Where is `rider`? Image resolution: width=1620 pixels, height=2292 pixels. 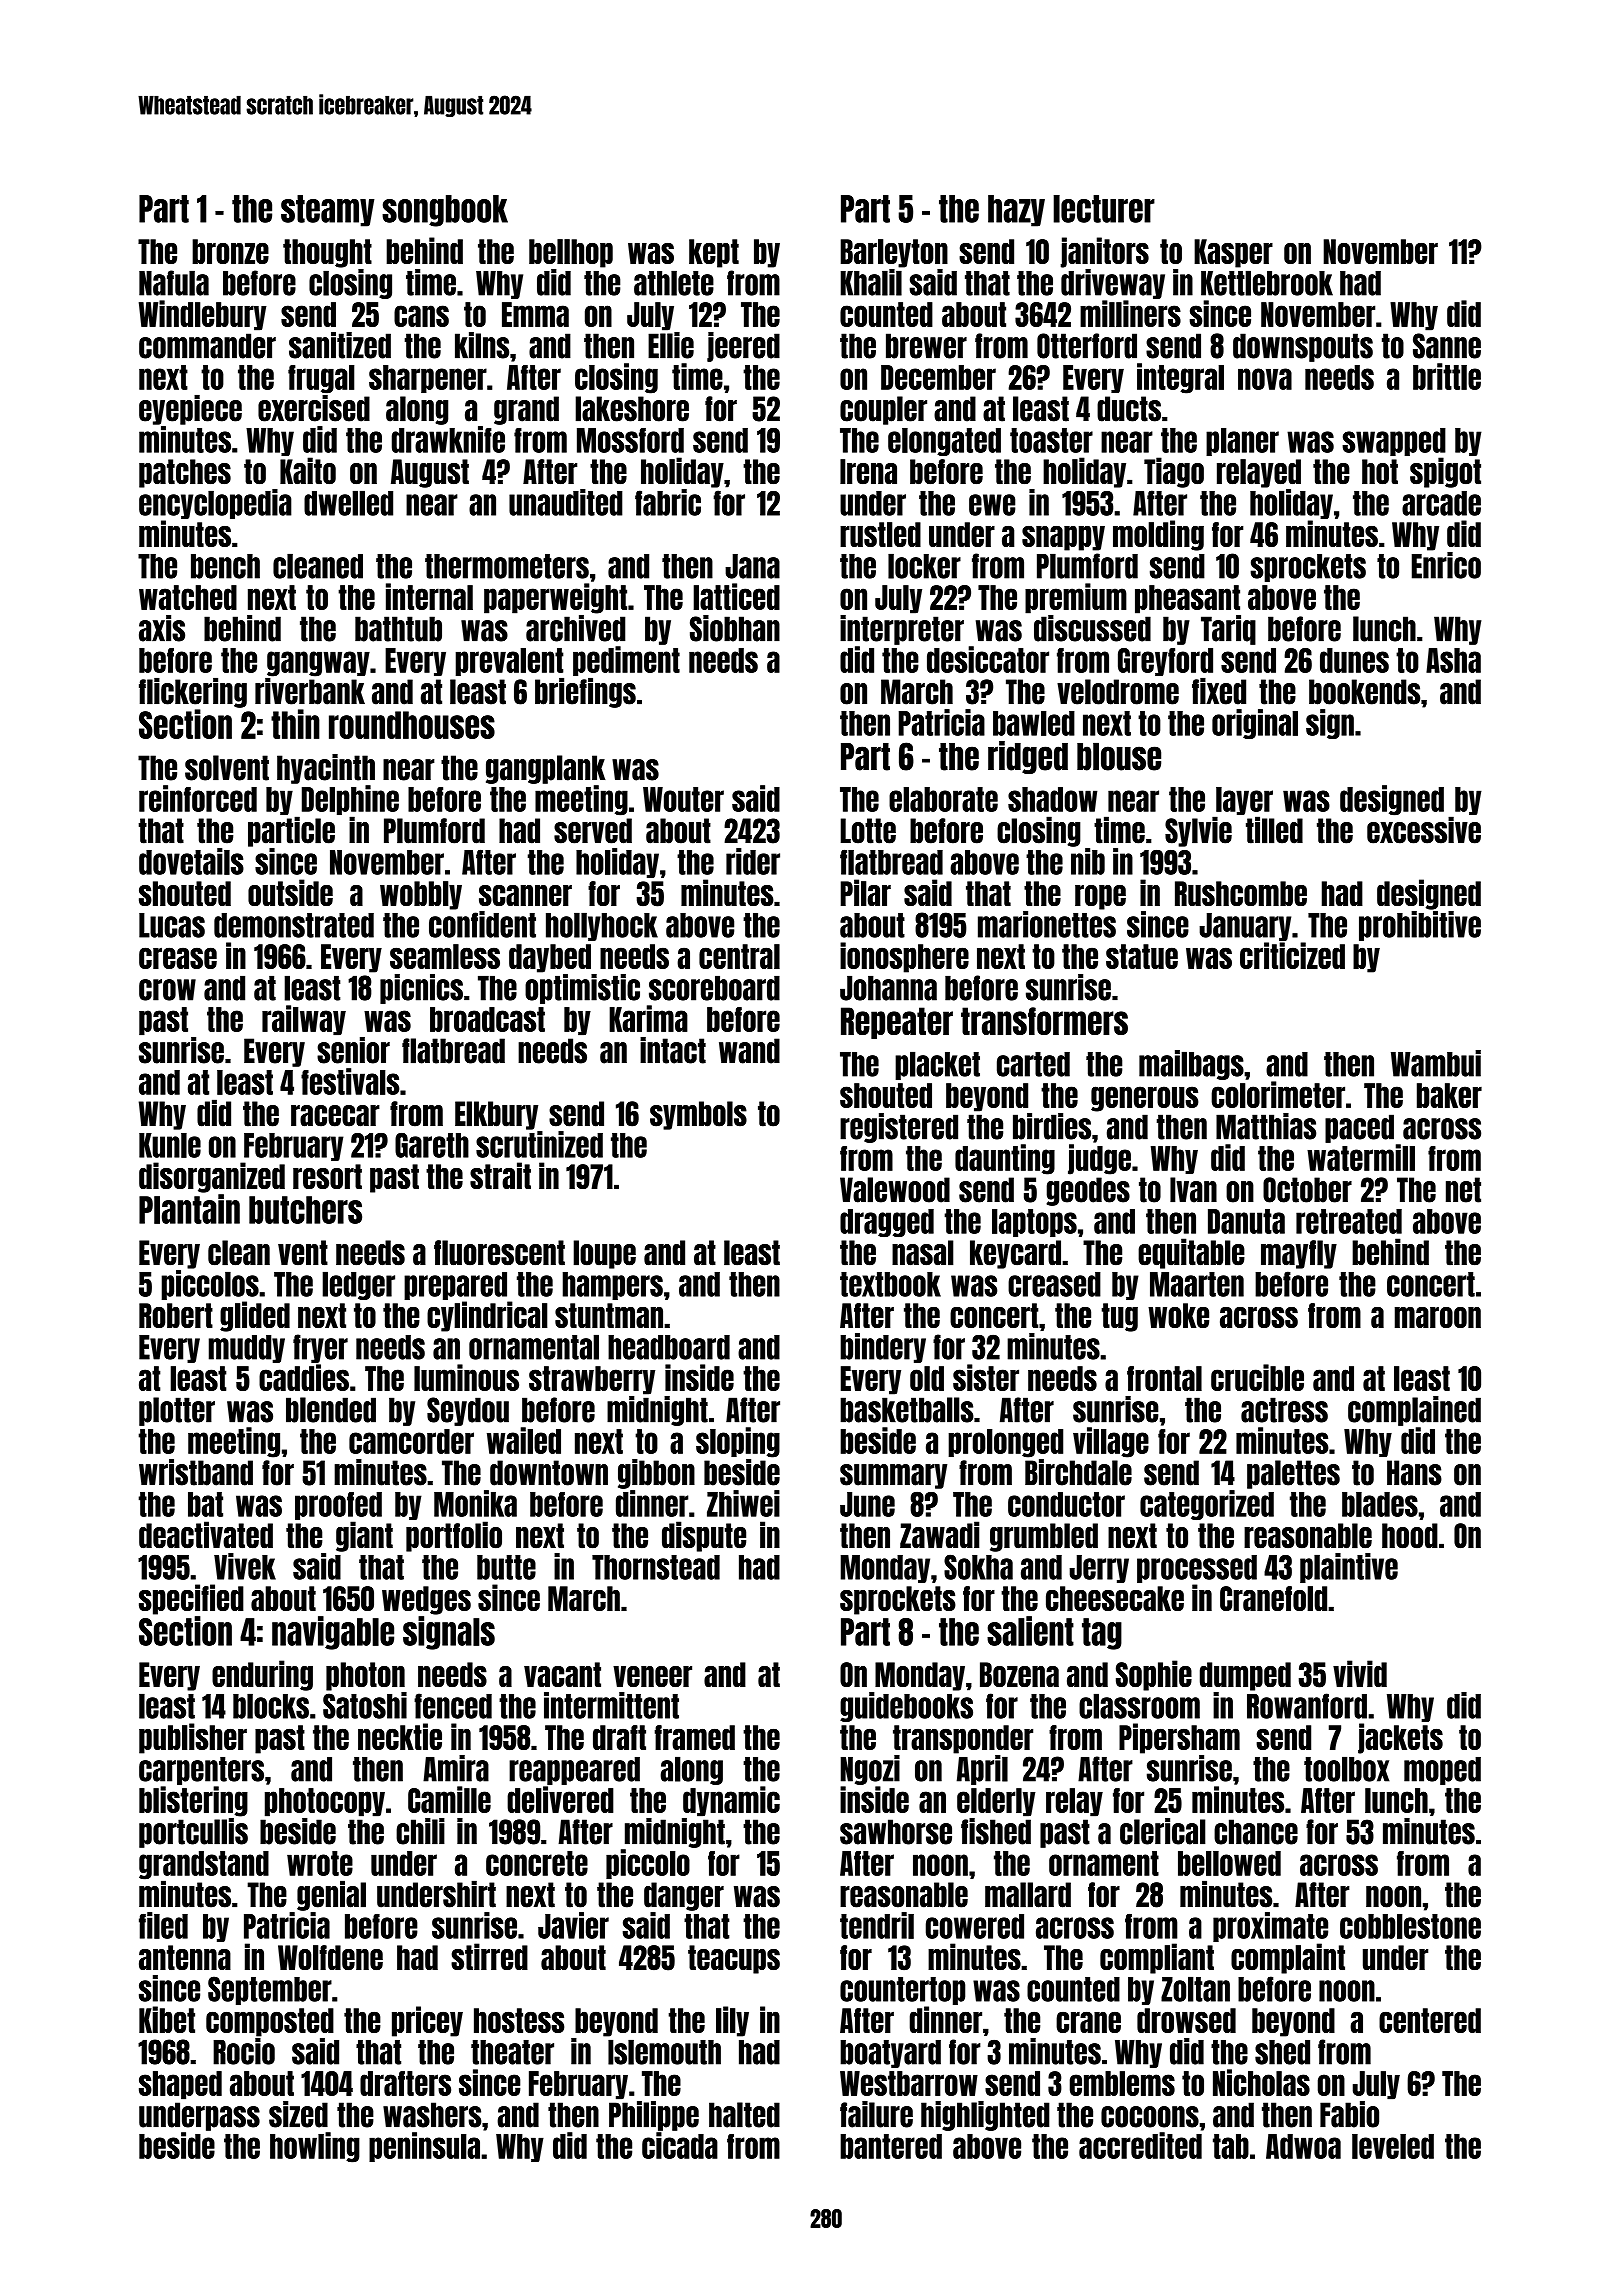
rider is located at coordinates (753, 861).
